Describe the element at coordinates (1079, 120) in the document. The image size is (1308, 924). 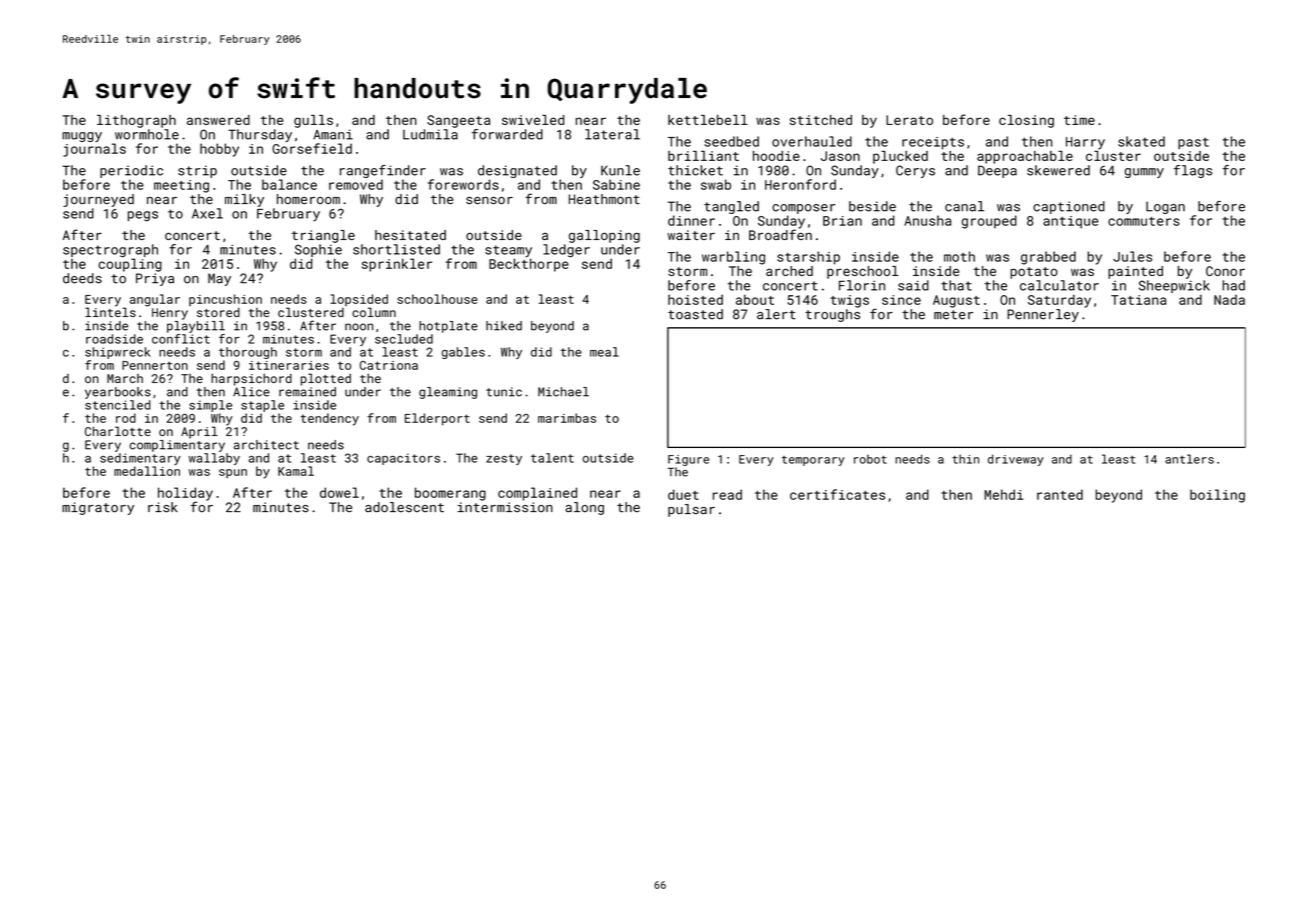
I see `time` at that location.
